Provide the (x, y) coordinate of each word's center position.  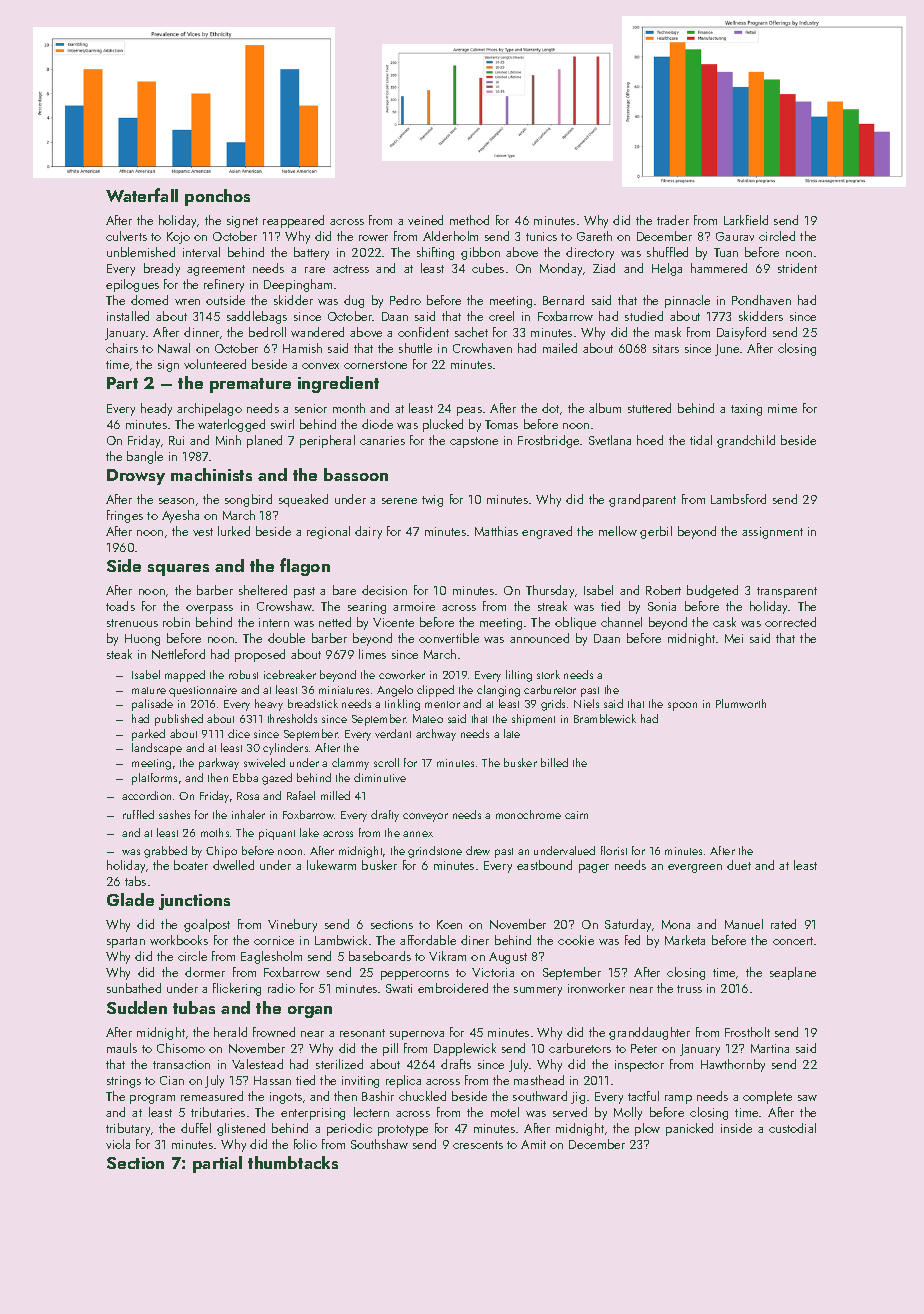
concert (793, 941)
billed (554, 762)
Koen (449, 924)
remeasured (212, 1096)
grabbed (165, 852)
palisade (152, 705)
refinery (224, 285)
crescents (478, 1145)
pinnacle (687, 301)
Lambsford (738, 499)
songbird (248, 500)
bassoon (356, 474)
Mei (734, 638)
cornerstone (375, 365)
